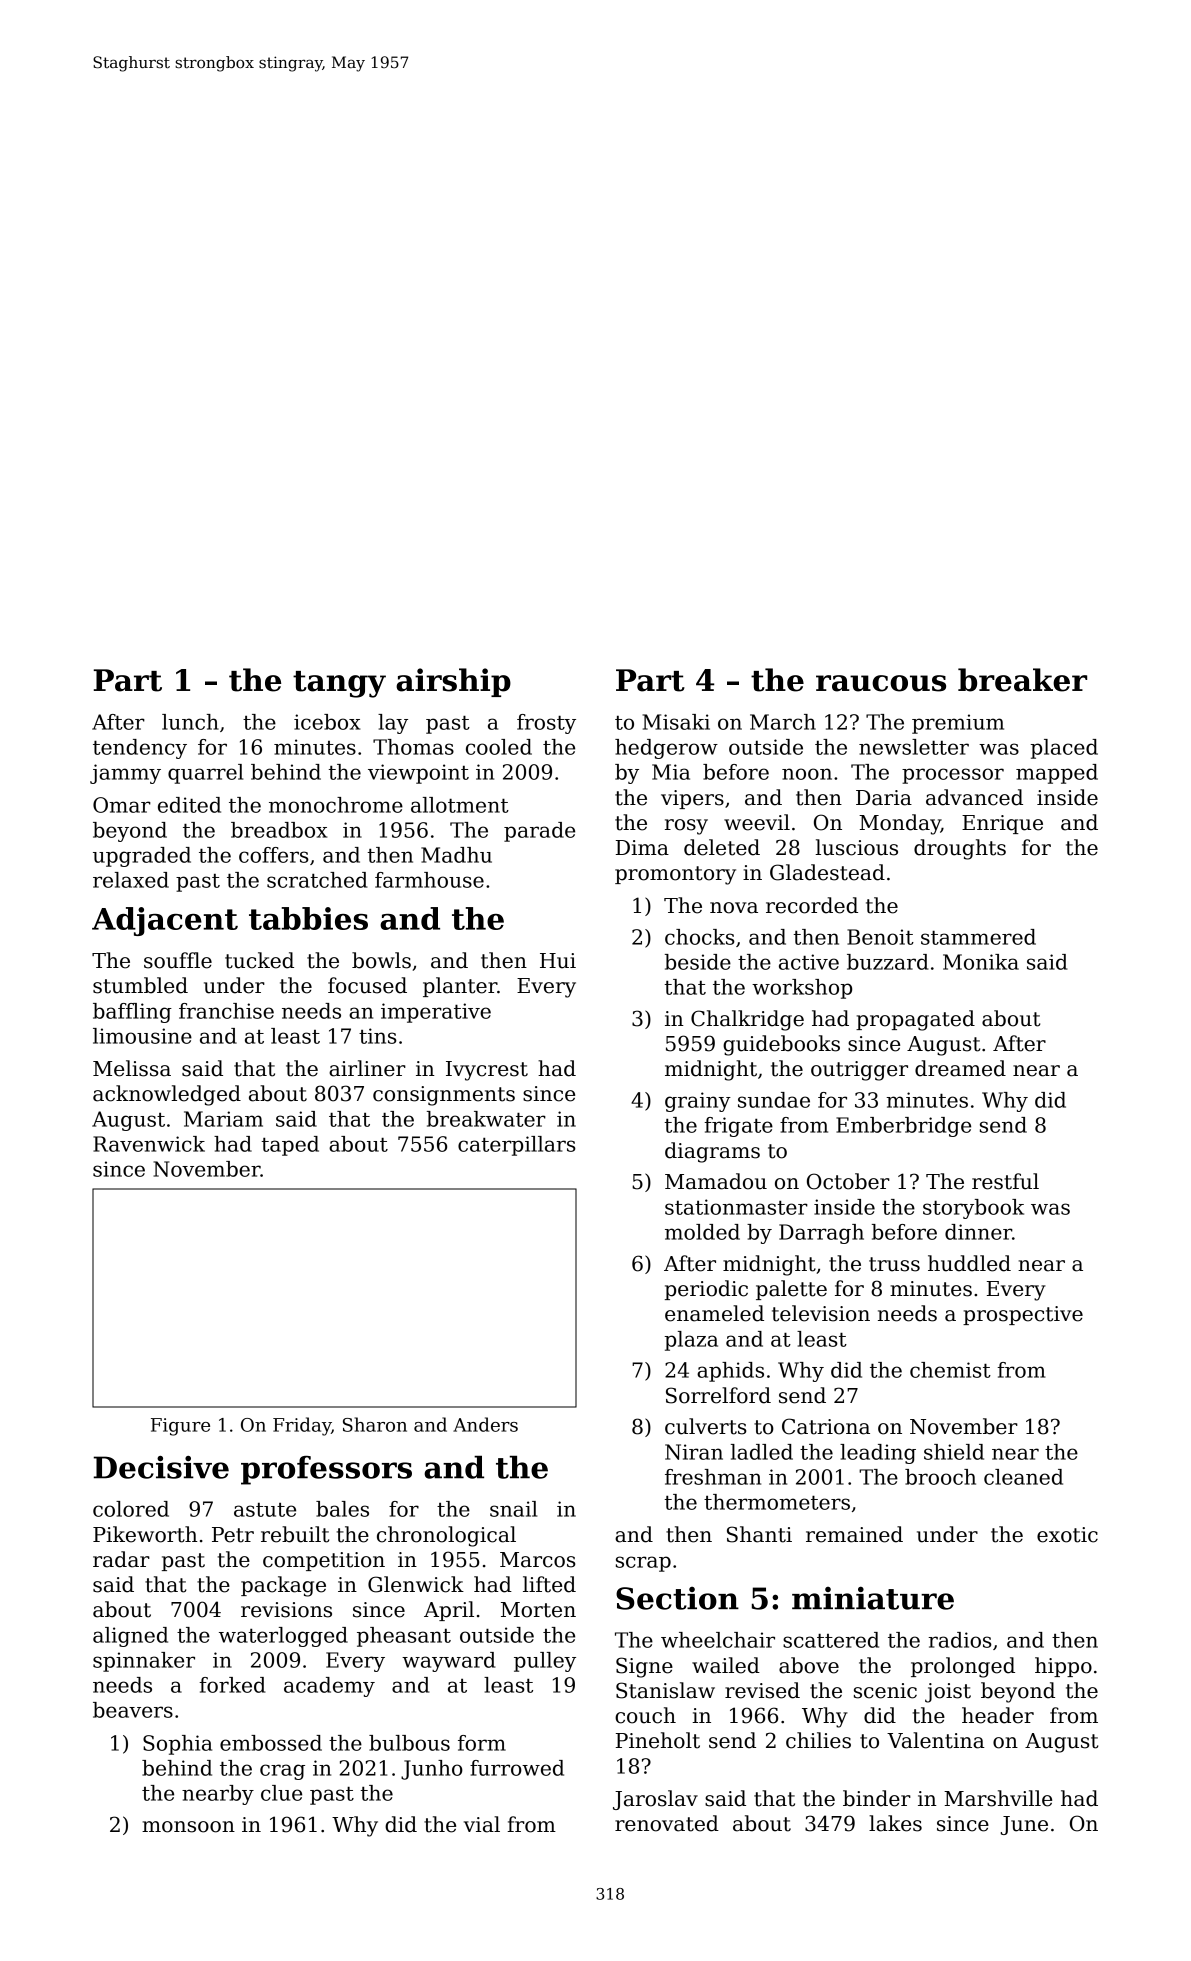 This screenshot has width=1191, height=1961. Describe the element at coordinates (675, 875) in the screenshot. I see `promontory` at that location.
